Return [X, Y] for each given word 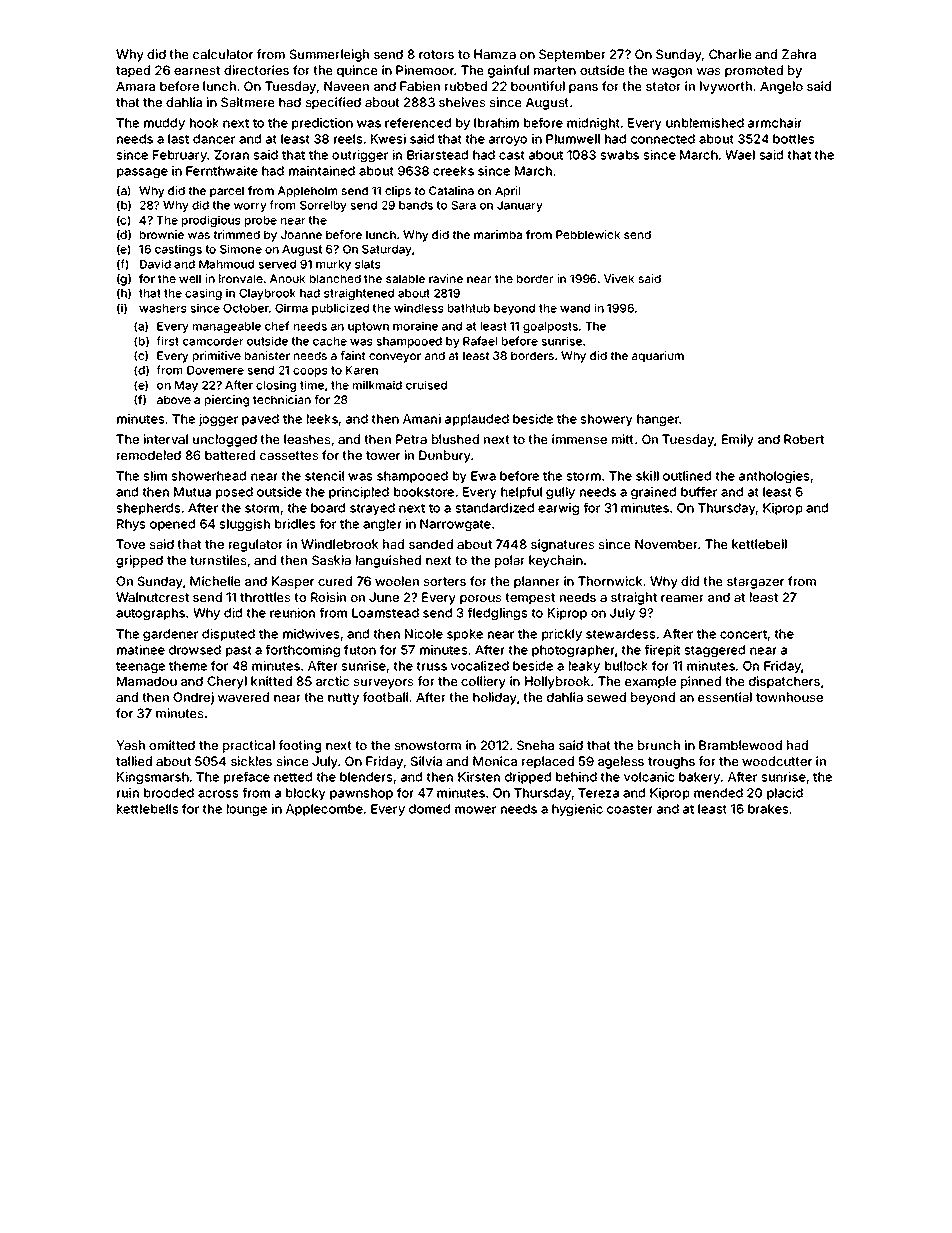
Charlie [730, 54]
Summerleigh [329, 55]
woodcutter [777, 761]
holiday [495, 698]
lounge [247, 810]
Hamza [495, 54]
